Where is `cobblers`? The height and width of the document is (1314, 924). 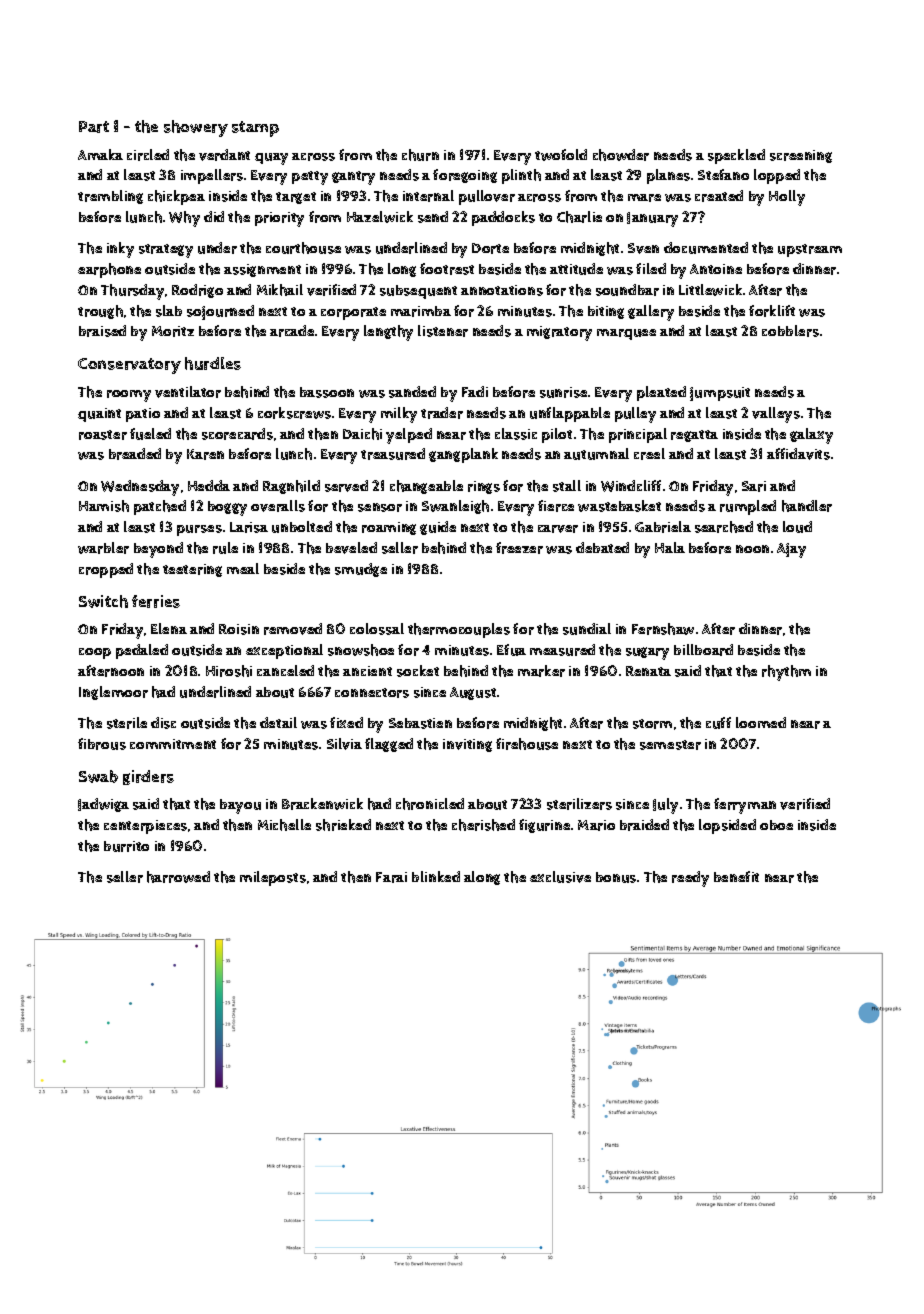 cobblers is located at coordinates (790, 331).
